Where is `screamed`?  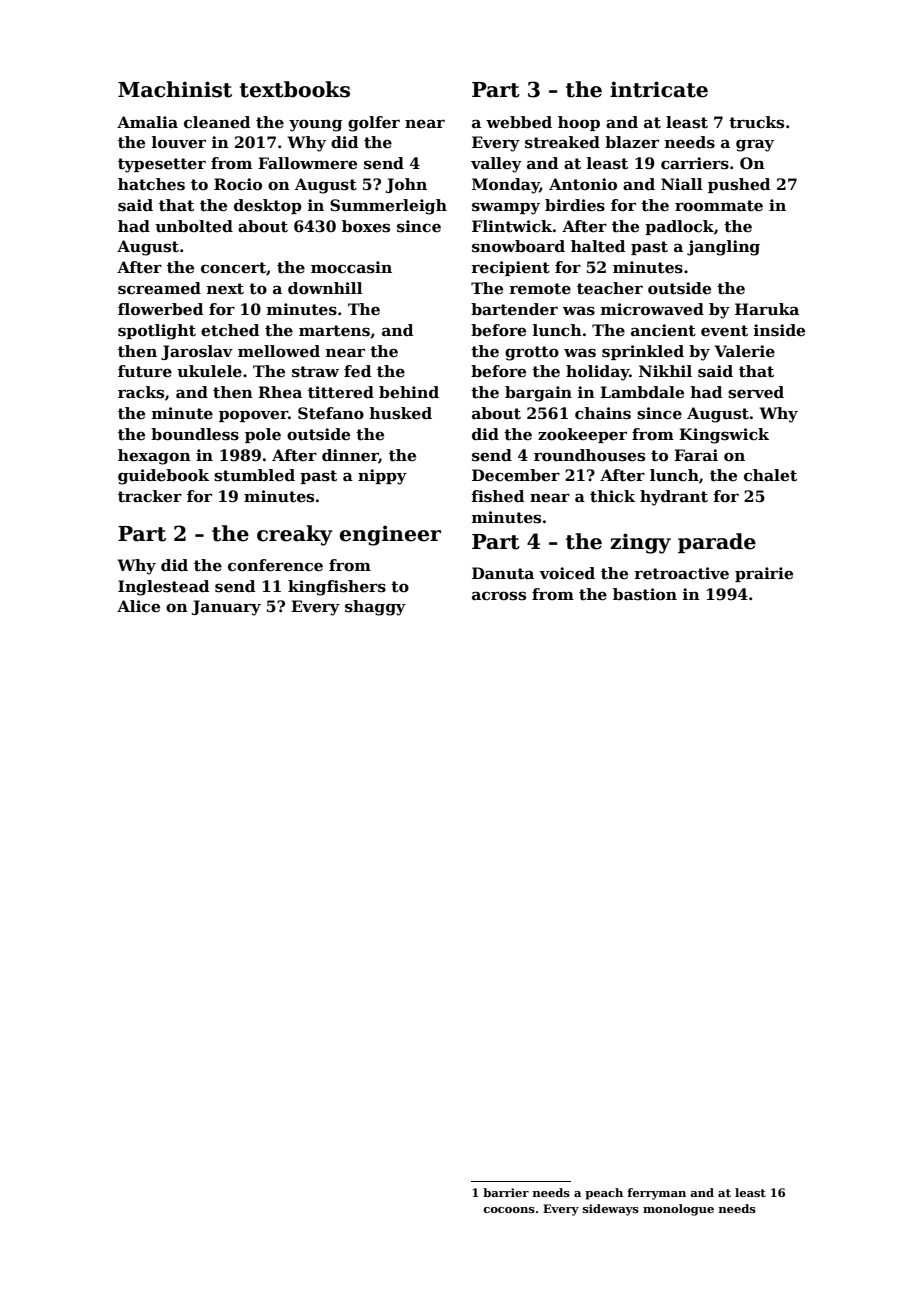 screamed is located at coordinates (159, 288).
